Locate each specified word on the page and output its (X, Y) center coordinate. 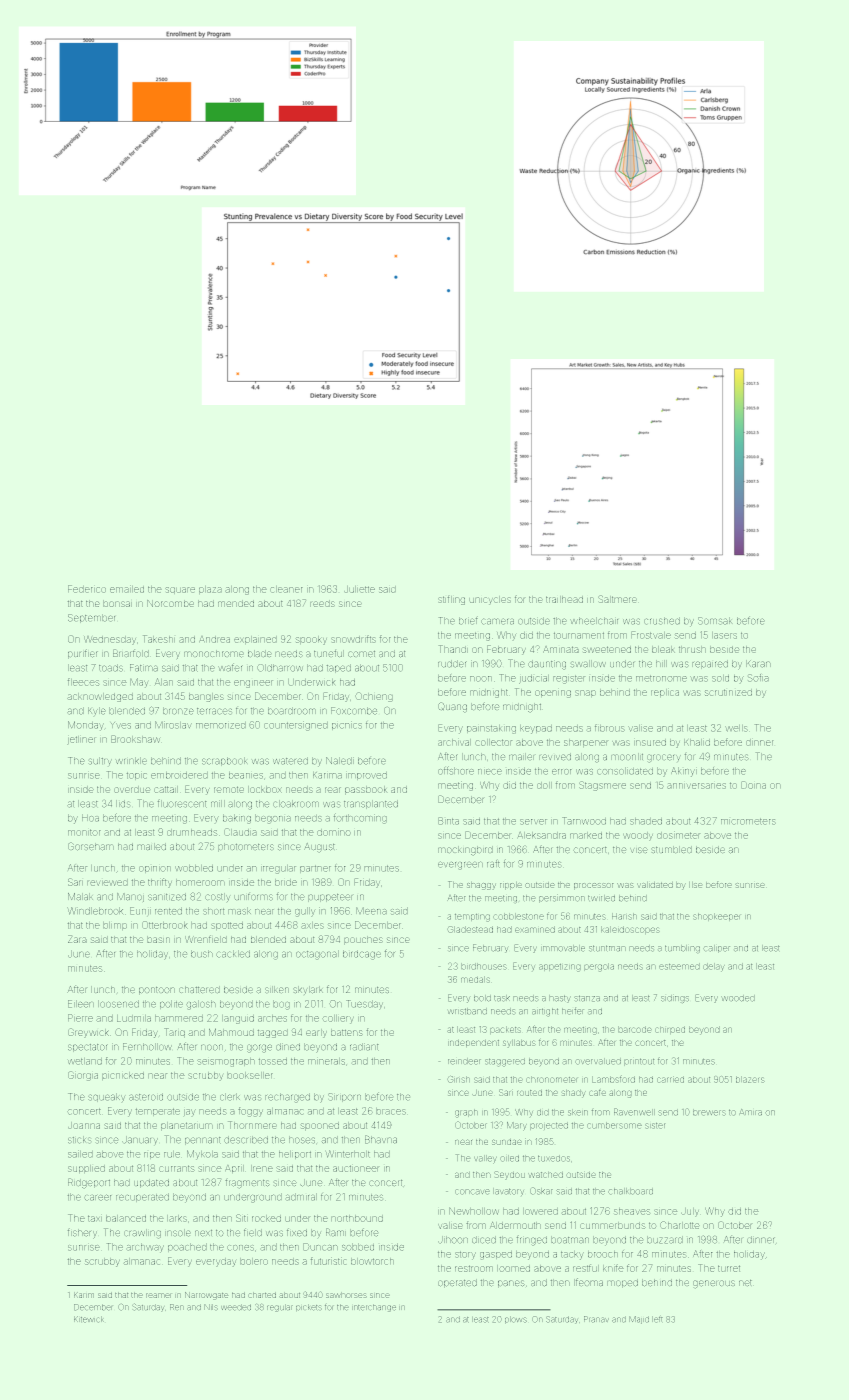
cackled (233, 954)
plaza (210, 590)
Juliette (359, 589)
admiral (301, 1197)
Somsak (715, 621)
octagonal (317, 955)
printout (639, 1062)
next (203, 1233)
